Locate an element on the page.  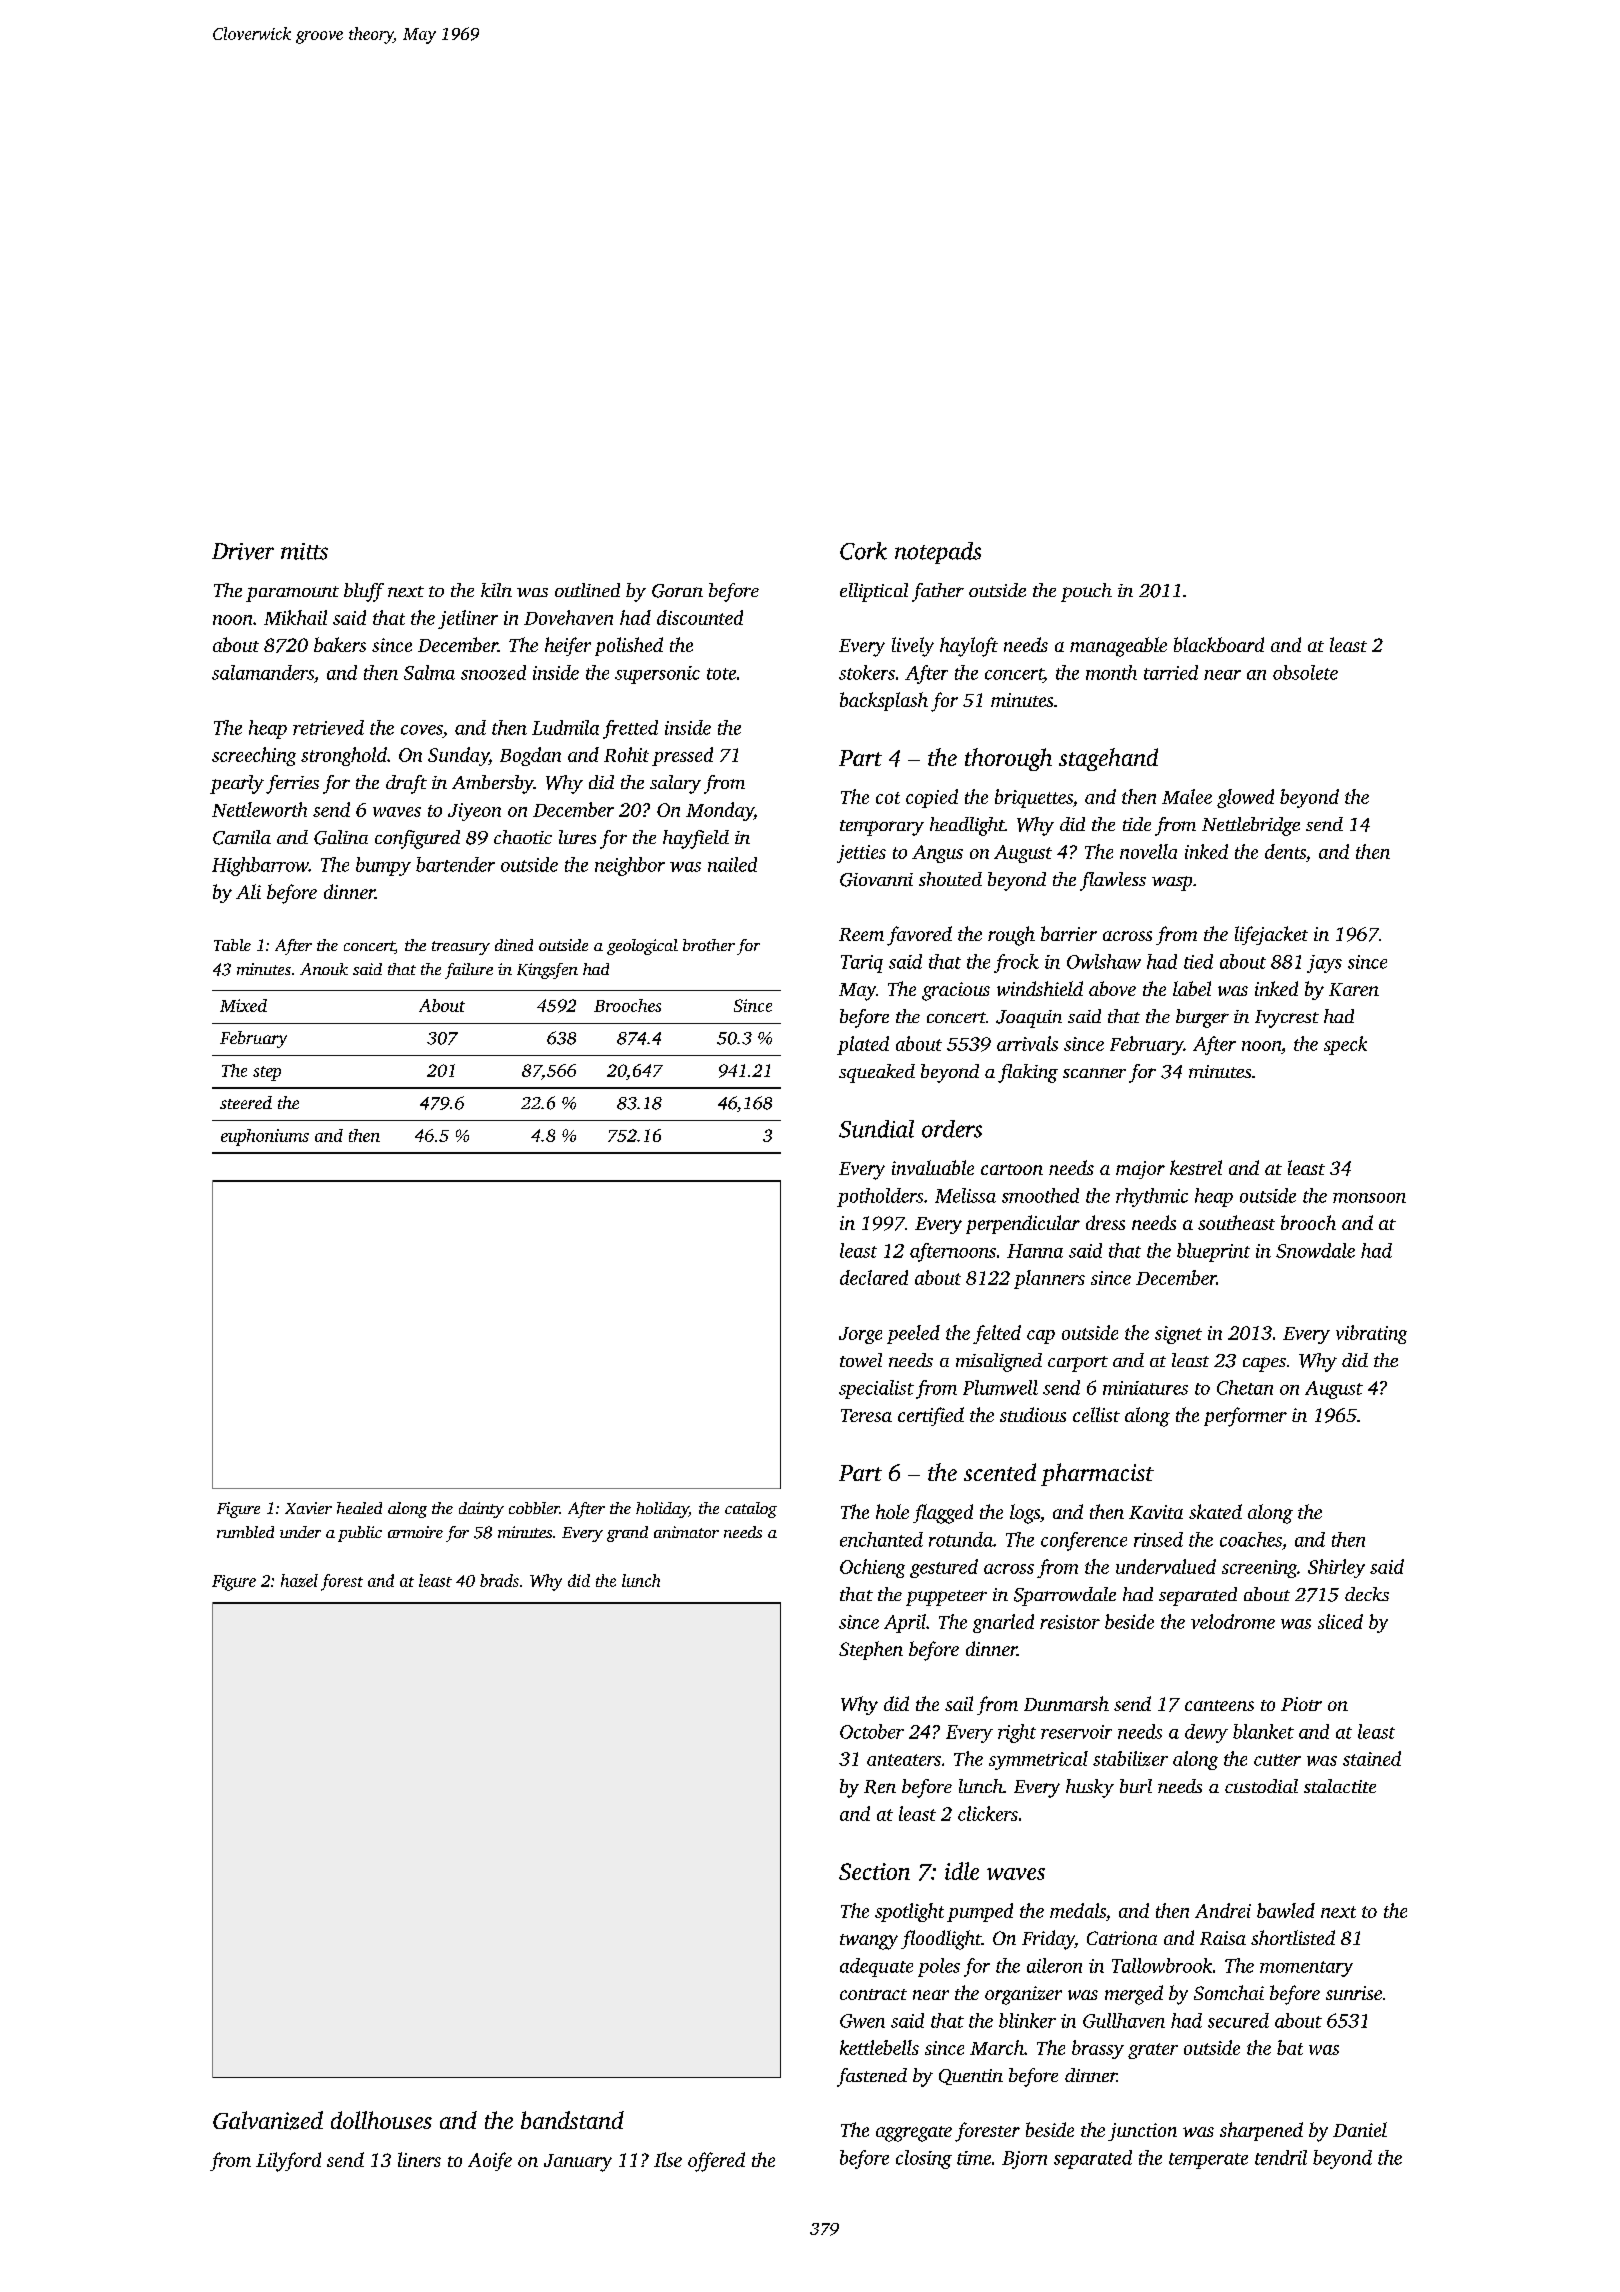
tote is located at coordinates (721, 674).
